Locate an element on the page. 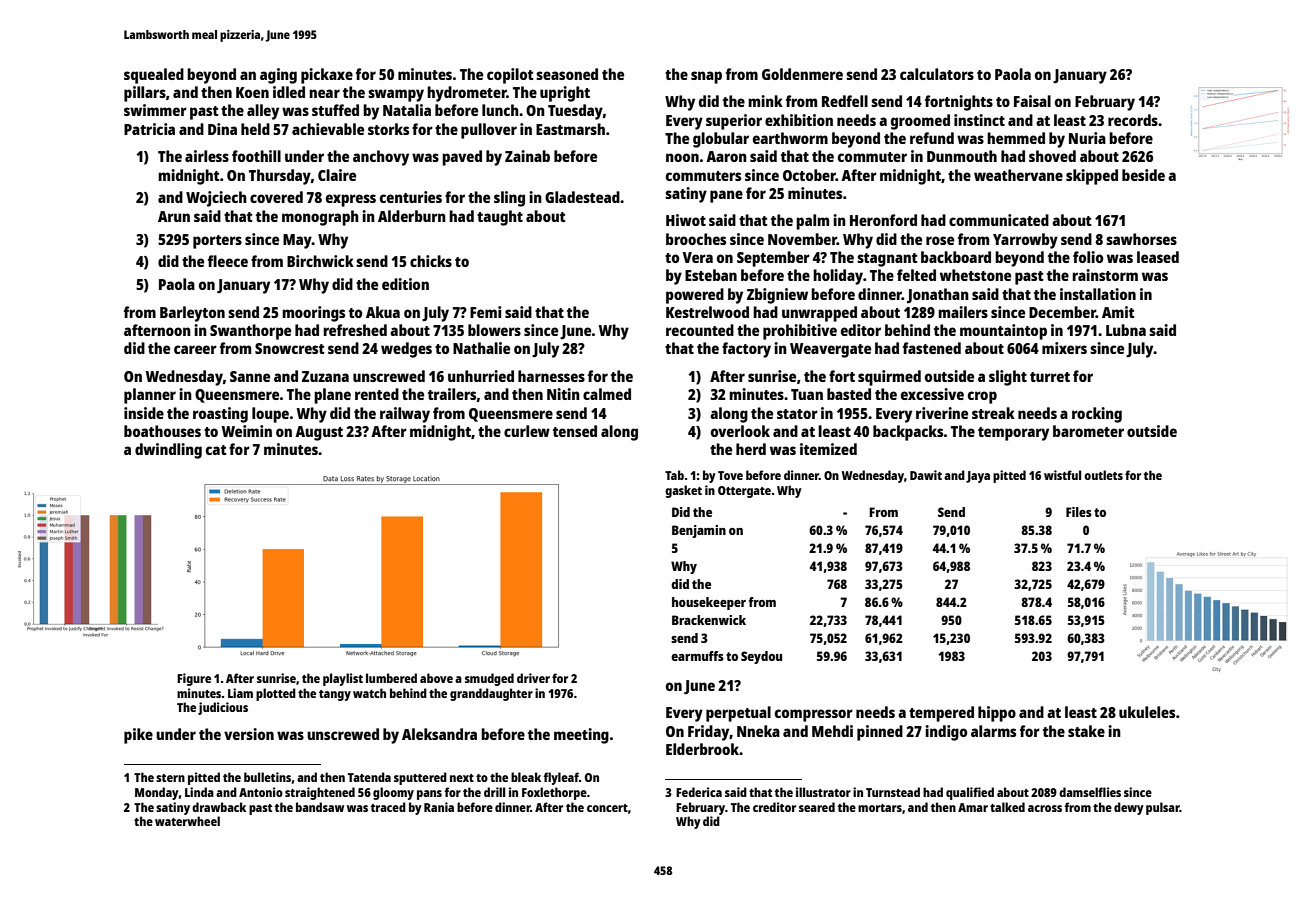 Image resolution: width=1308 pixels, height=924 pixels. Files is located at coordinates (1079, 512).
